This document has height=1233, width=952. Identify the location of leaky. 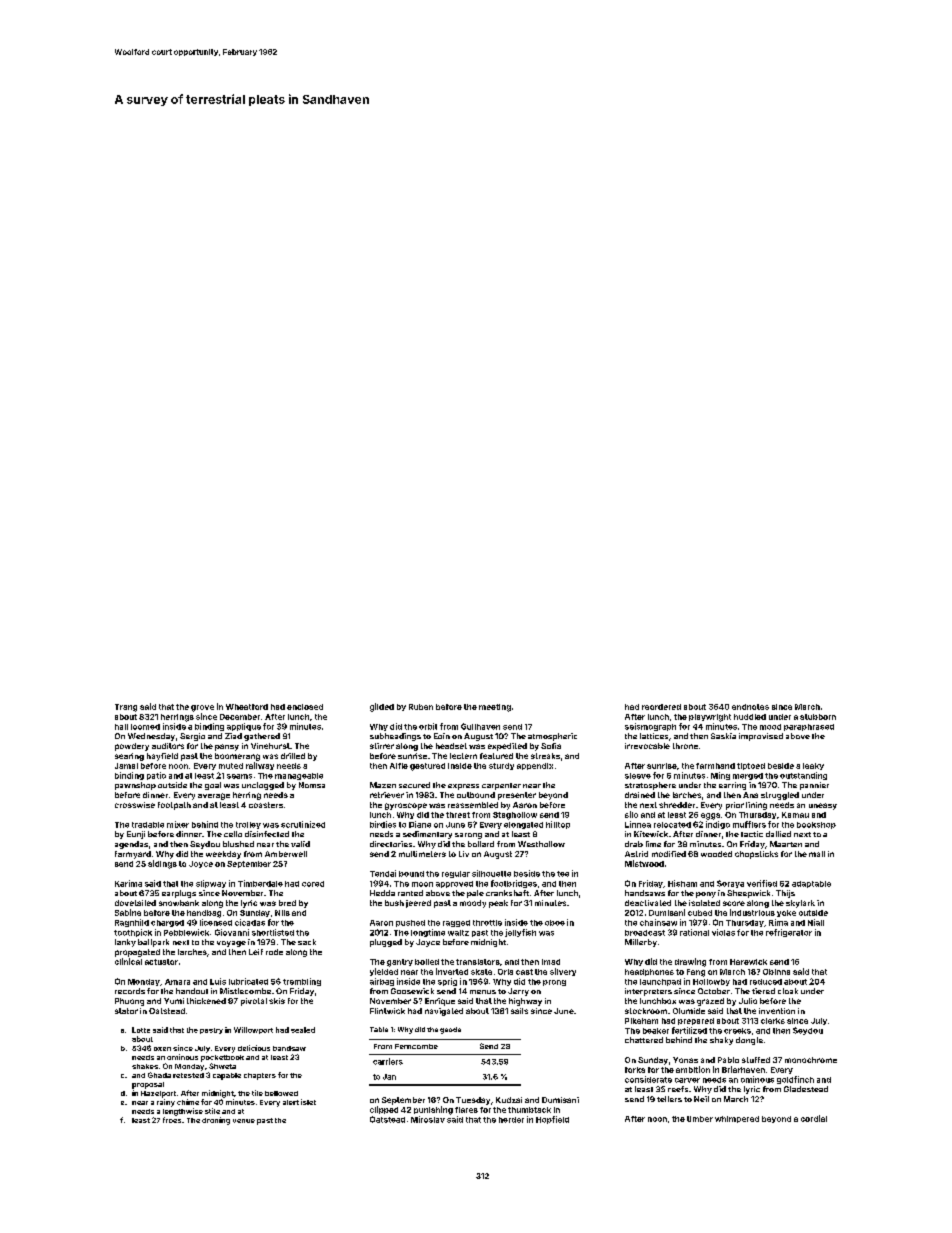
(813, 766).
